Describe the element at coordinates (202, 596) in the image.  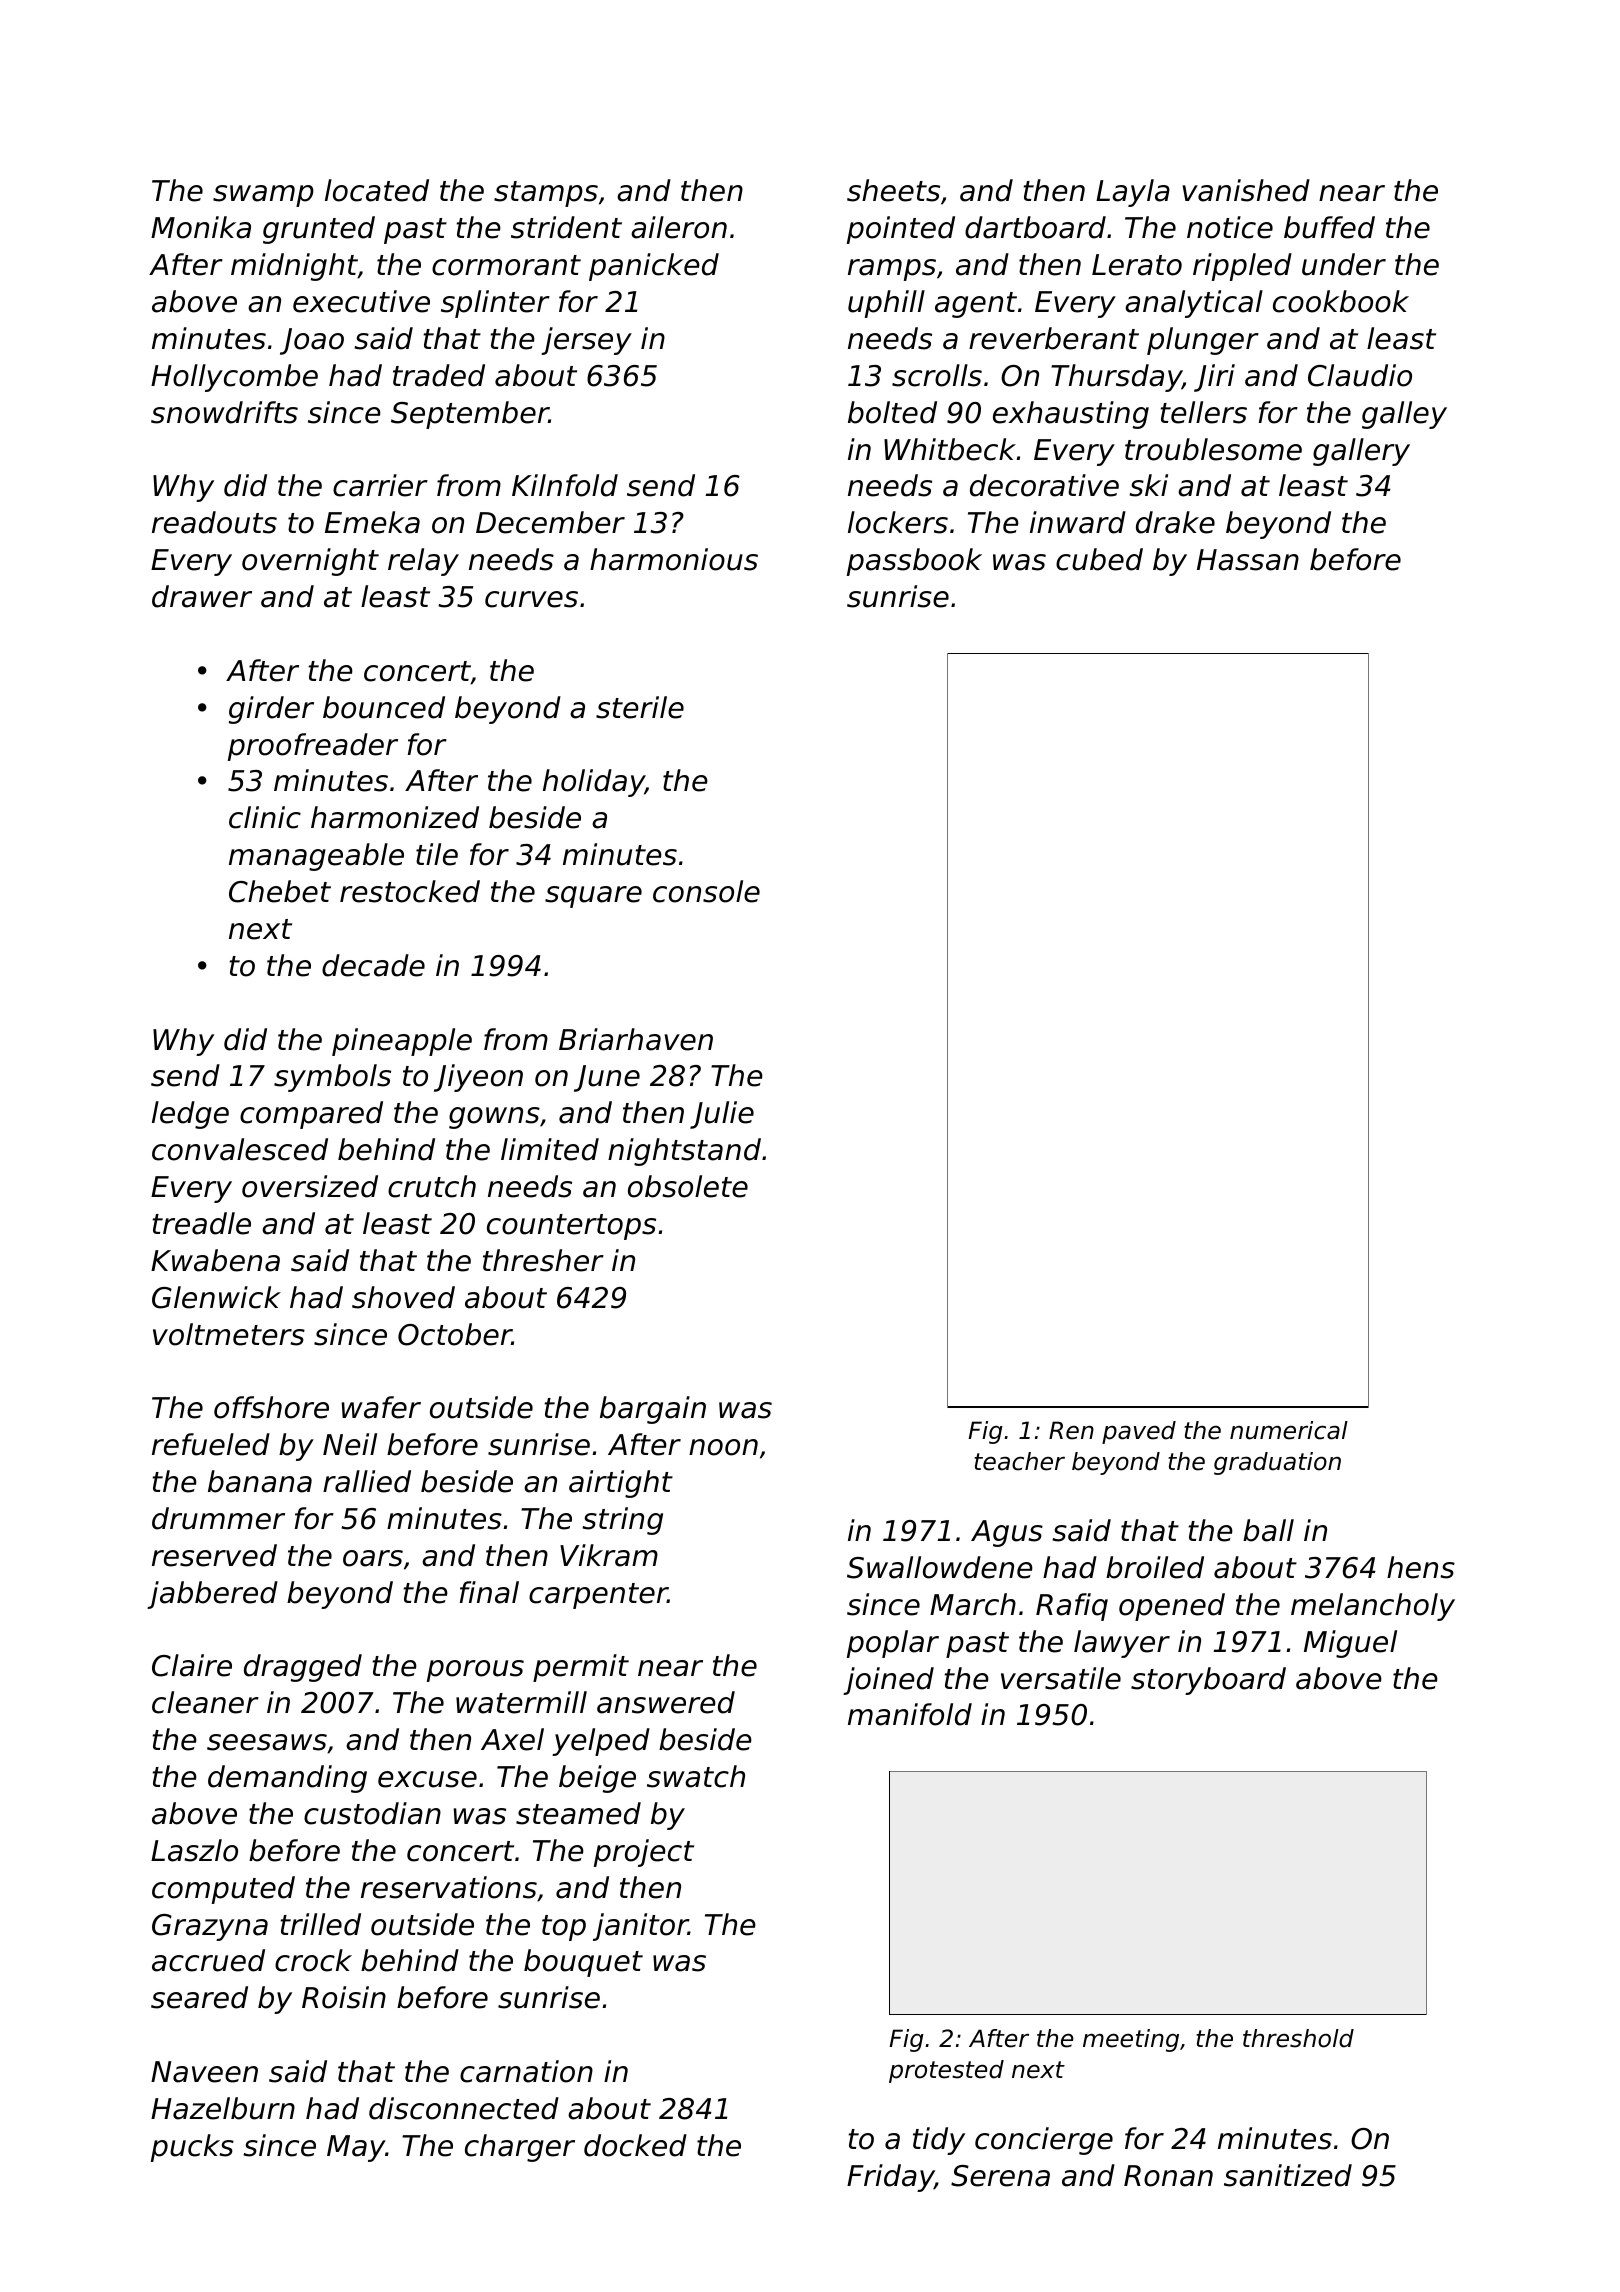
I see `drawer` at that location.
